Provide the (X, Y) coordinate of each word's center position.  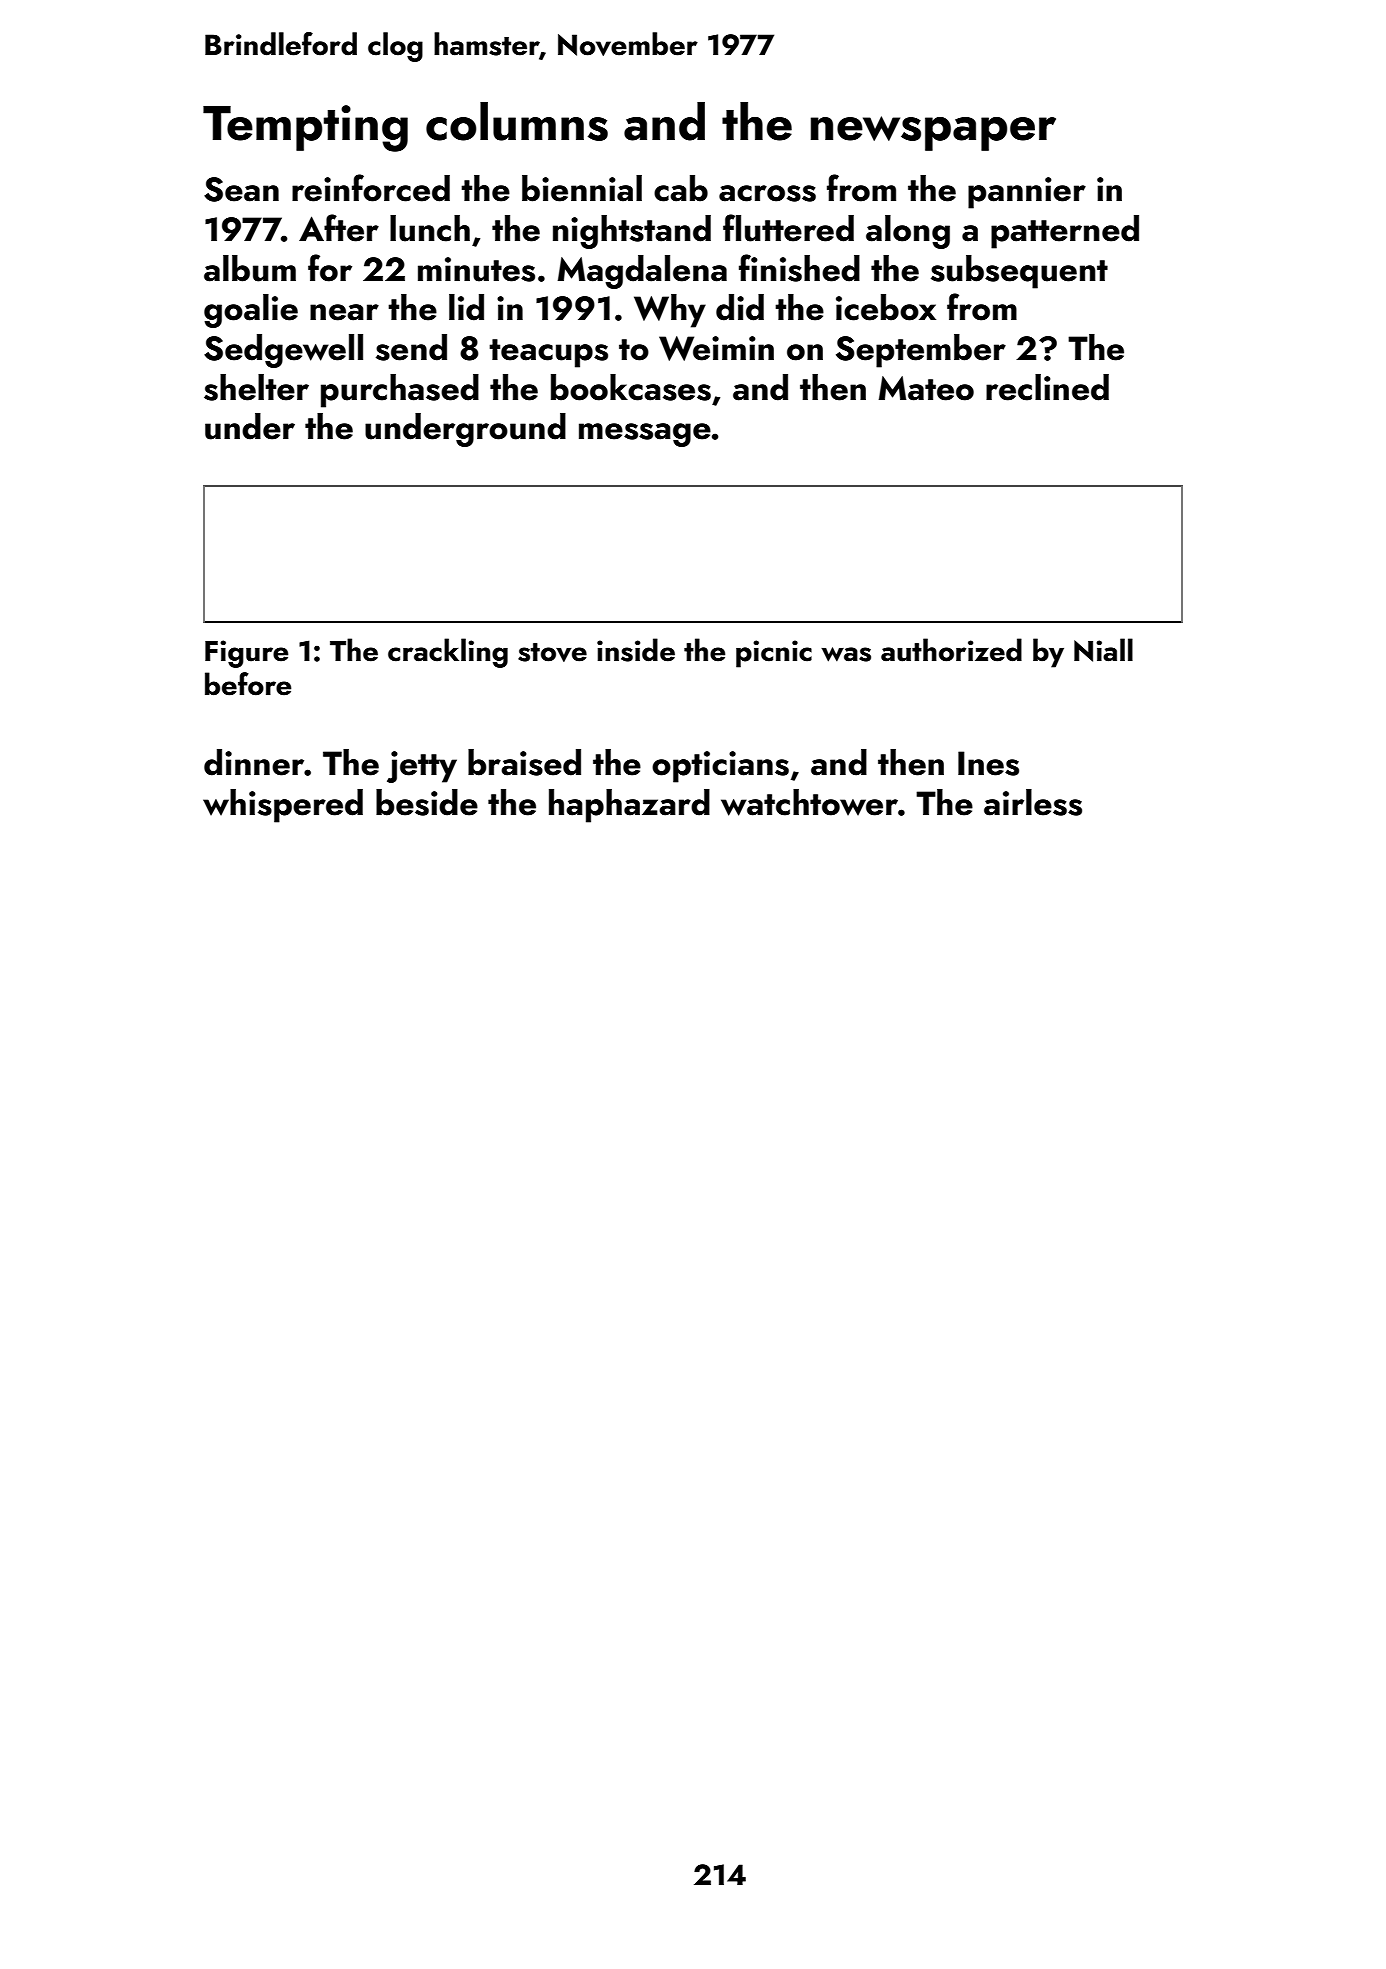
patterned (1065, 232)
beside (427, 802)
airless (1033, 802)
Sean (241, 189)
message (645, 435)
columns (517, 121)
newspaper (933, 133)
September (921, 351)
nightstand (632, 232)
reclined (1047, 387)
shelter (256, 387)
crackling (448, 653)
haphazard (629, 806)
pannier (1027, 193)
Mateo (926, 388)
